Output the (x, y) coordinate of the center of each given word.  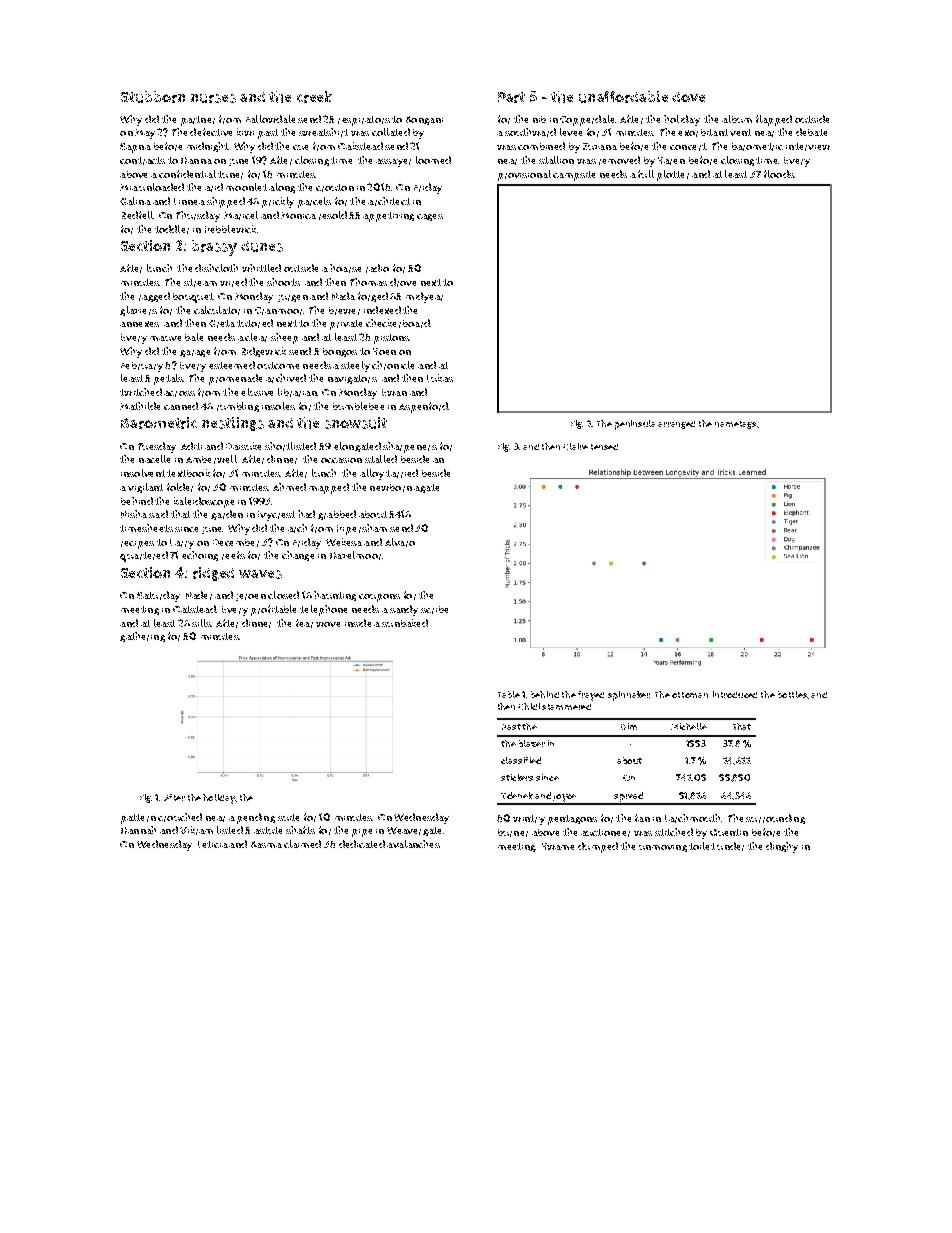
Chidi (529, 706)
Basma (266, 844)
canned (181, 406)
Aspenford (423, 407)
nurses (213, 98)
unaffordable (623, 97)
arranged (676, 425)
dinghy (782, 847)
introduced (735, 694)
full (646, 174)
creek (314, 97)
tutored (255, 323)
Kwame (558, 846)
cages (430, 217)
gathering (142, 637)
